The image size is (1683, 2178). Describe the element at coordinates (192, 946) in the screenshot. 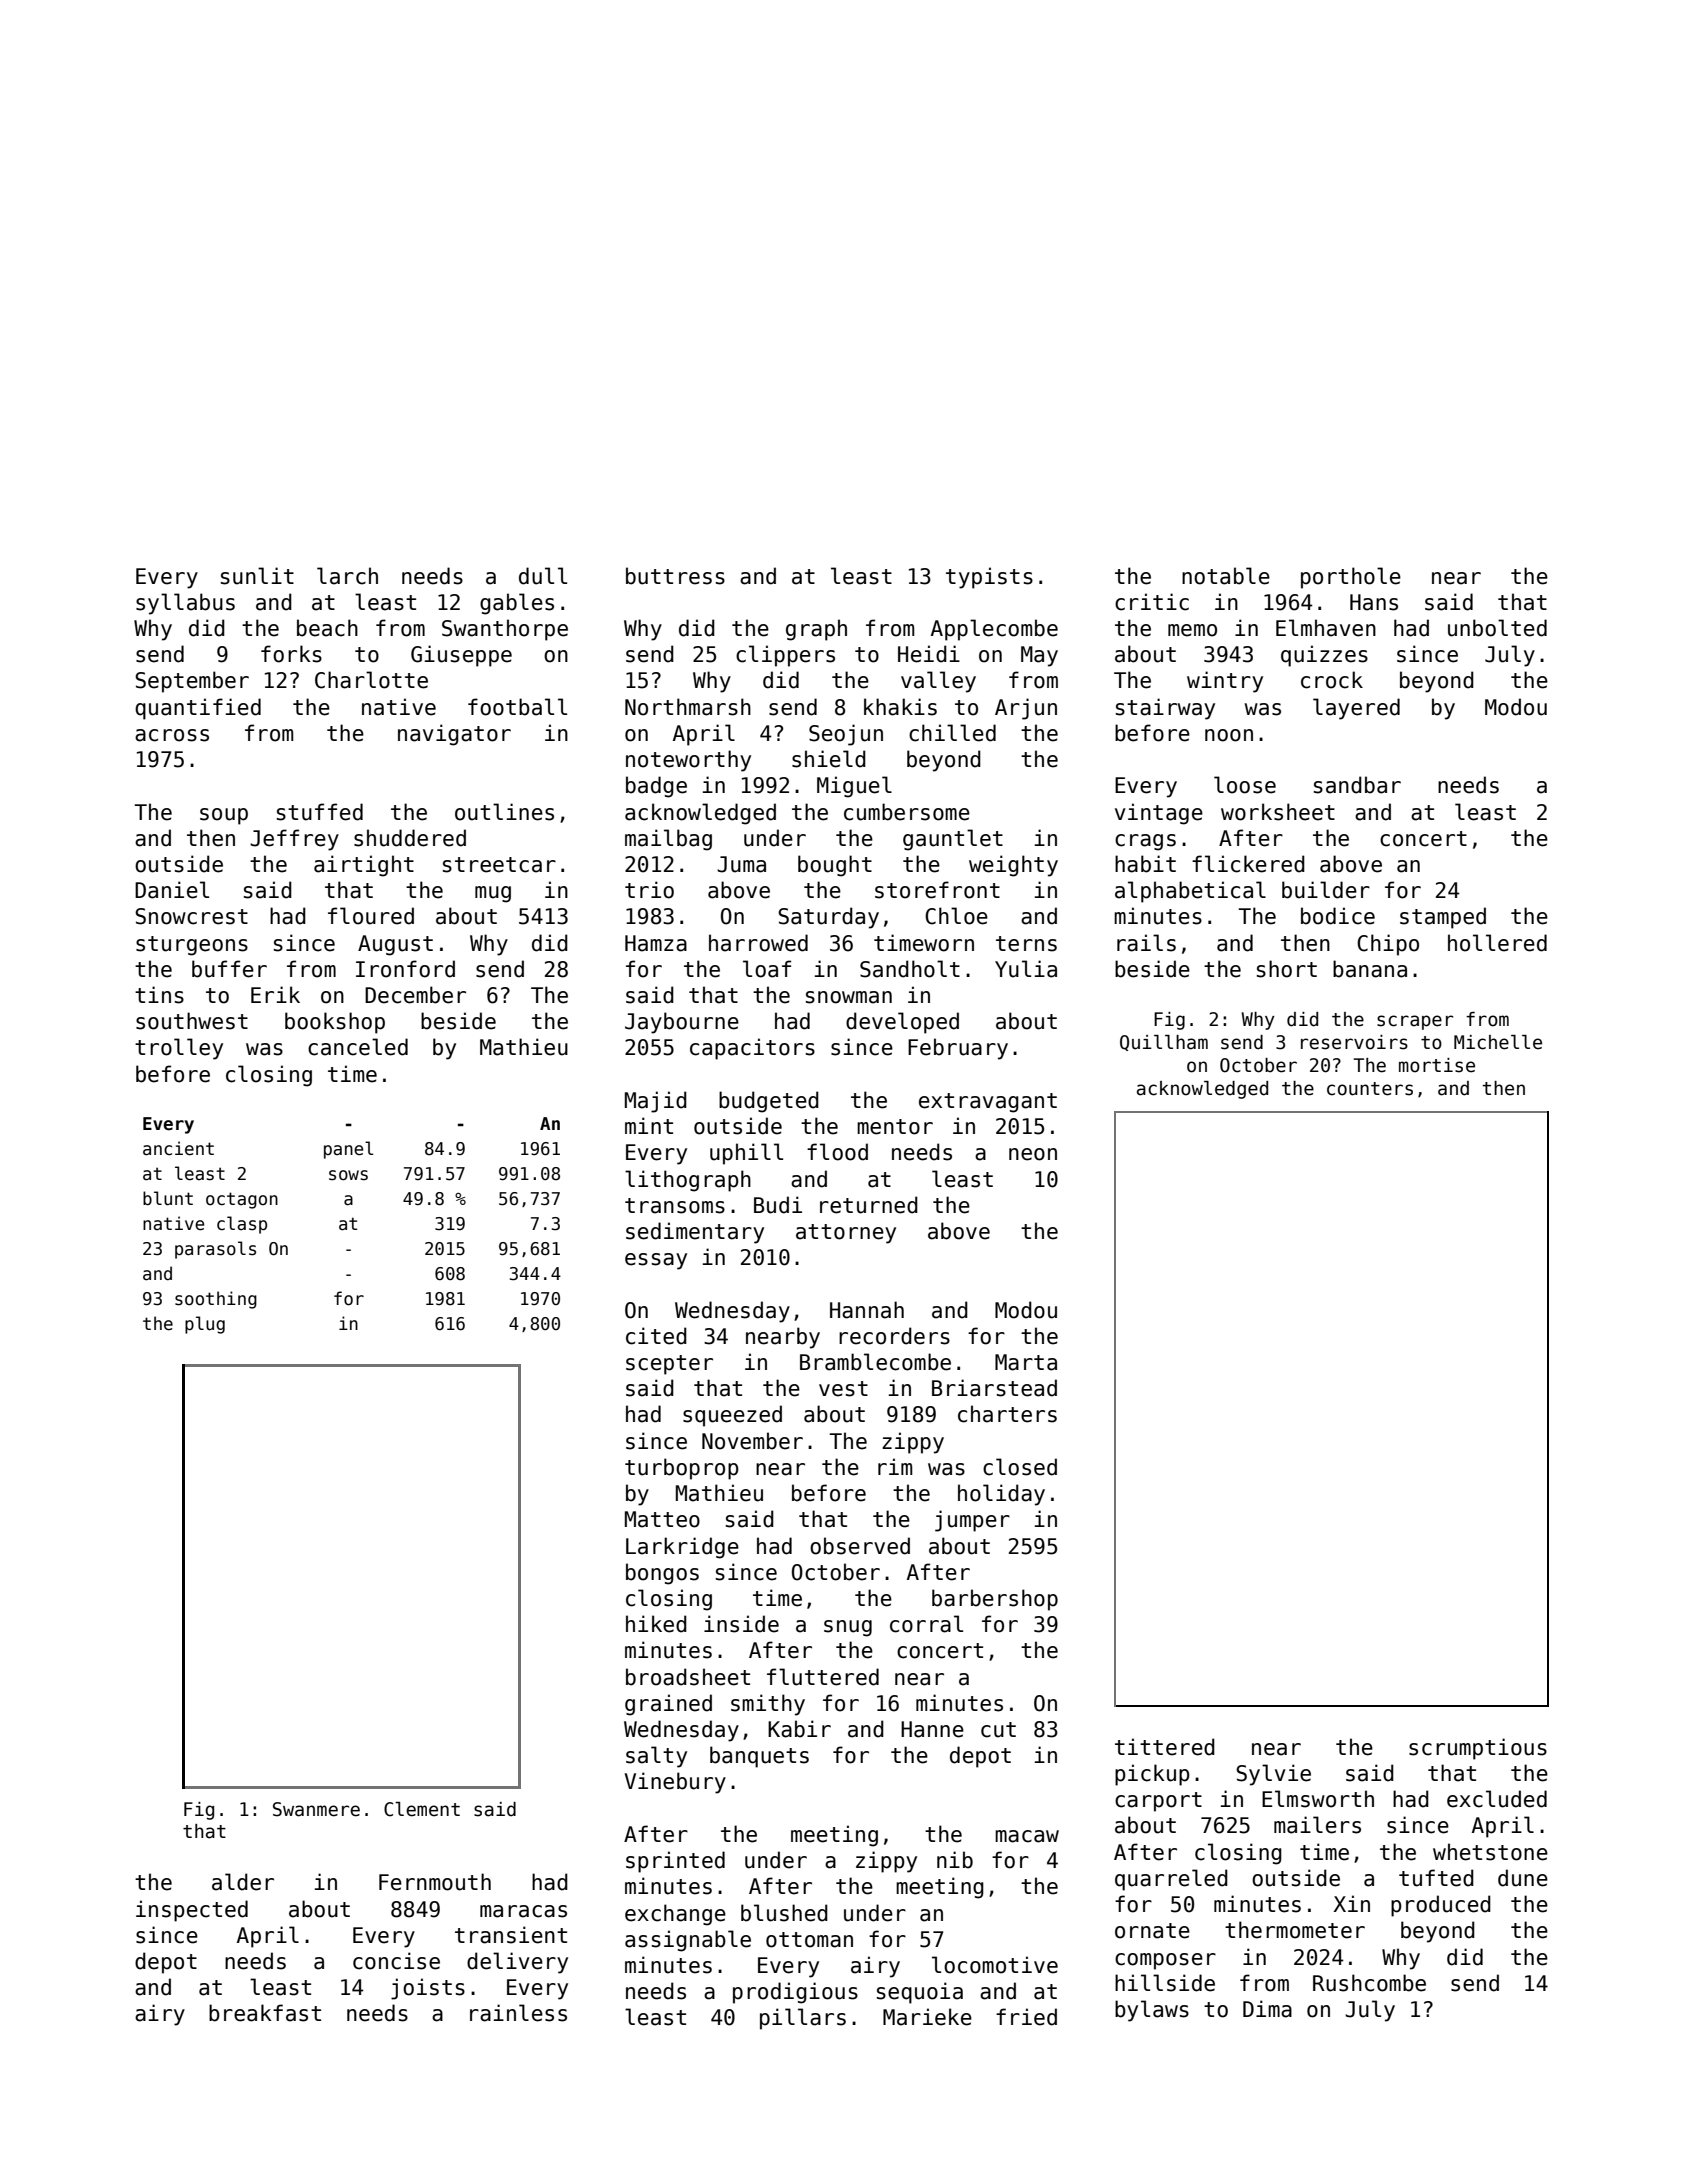

I see `sturgeons` at that location.
